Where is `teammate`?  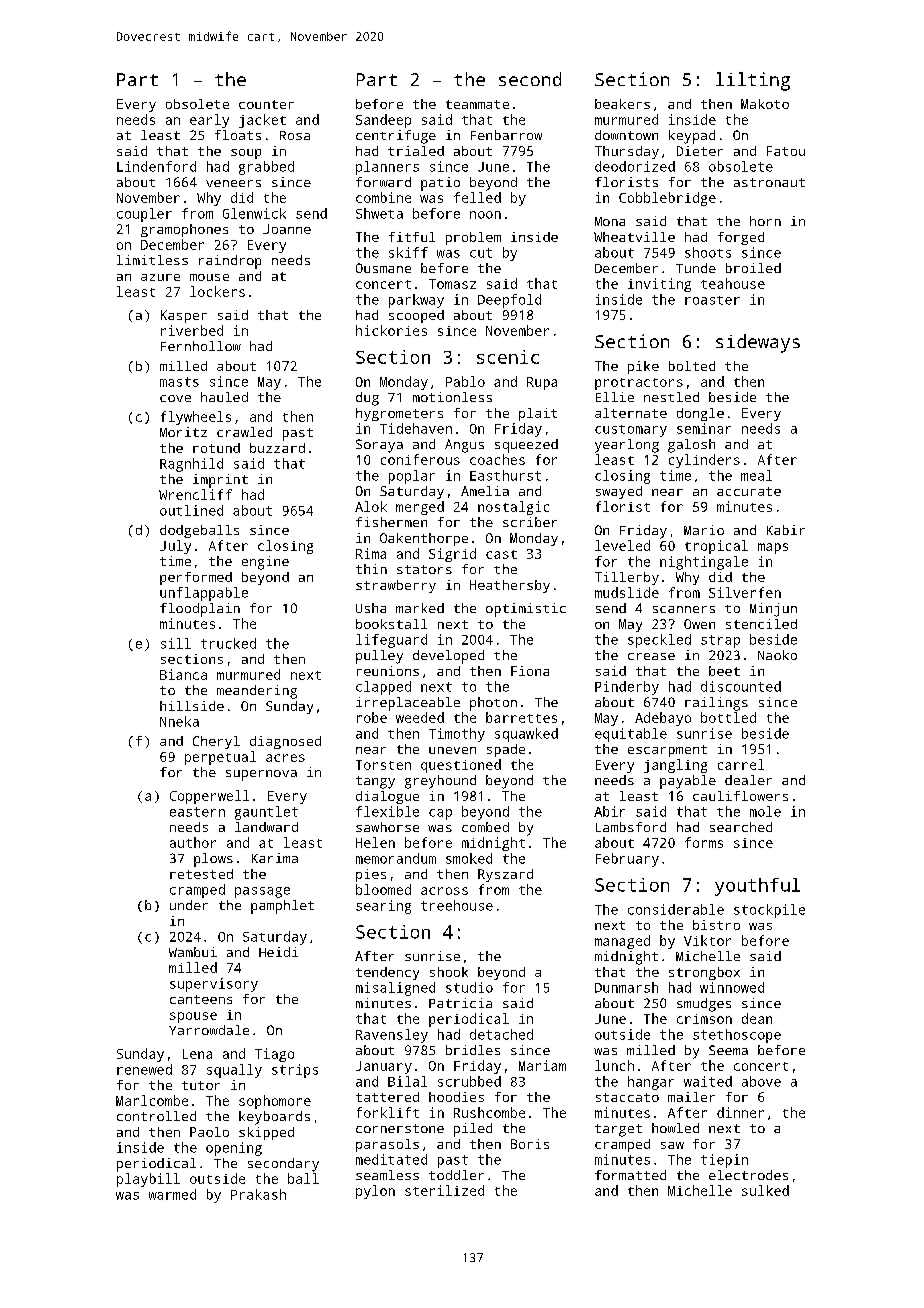 teammate is located at coordinates (477, 104).
